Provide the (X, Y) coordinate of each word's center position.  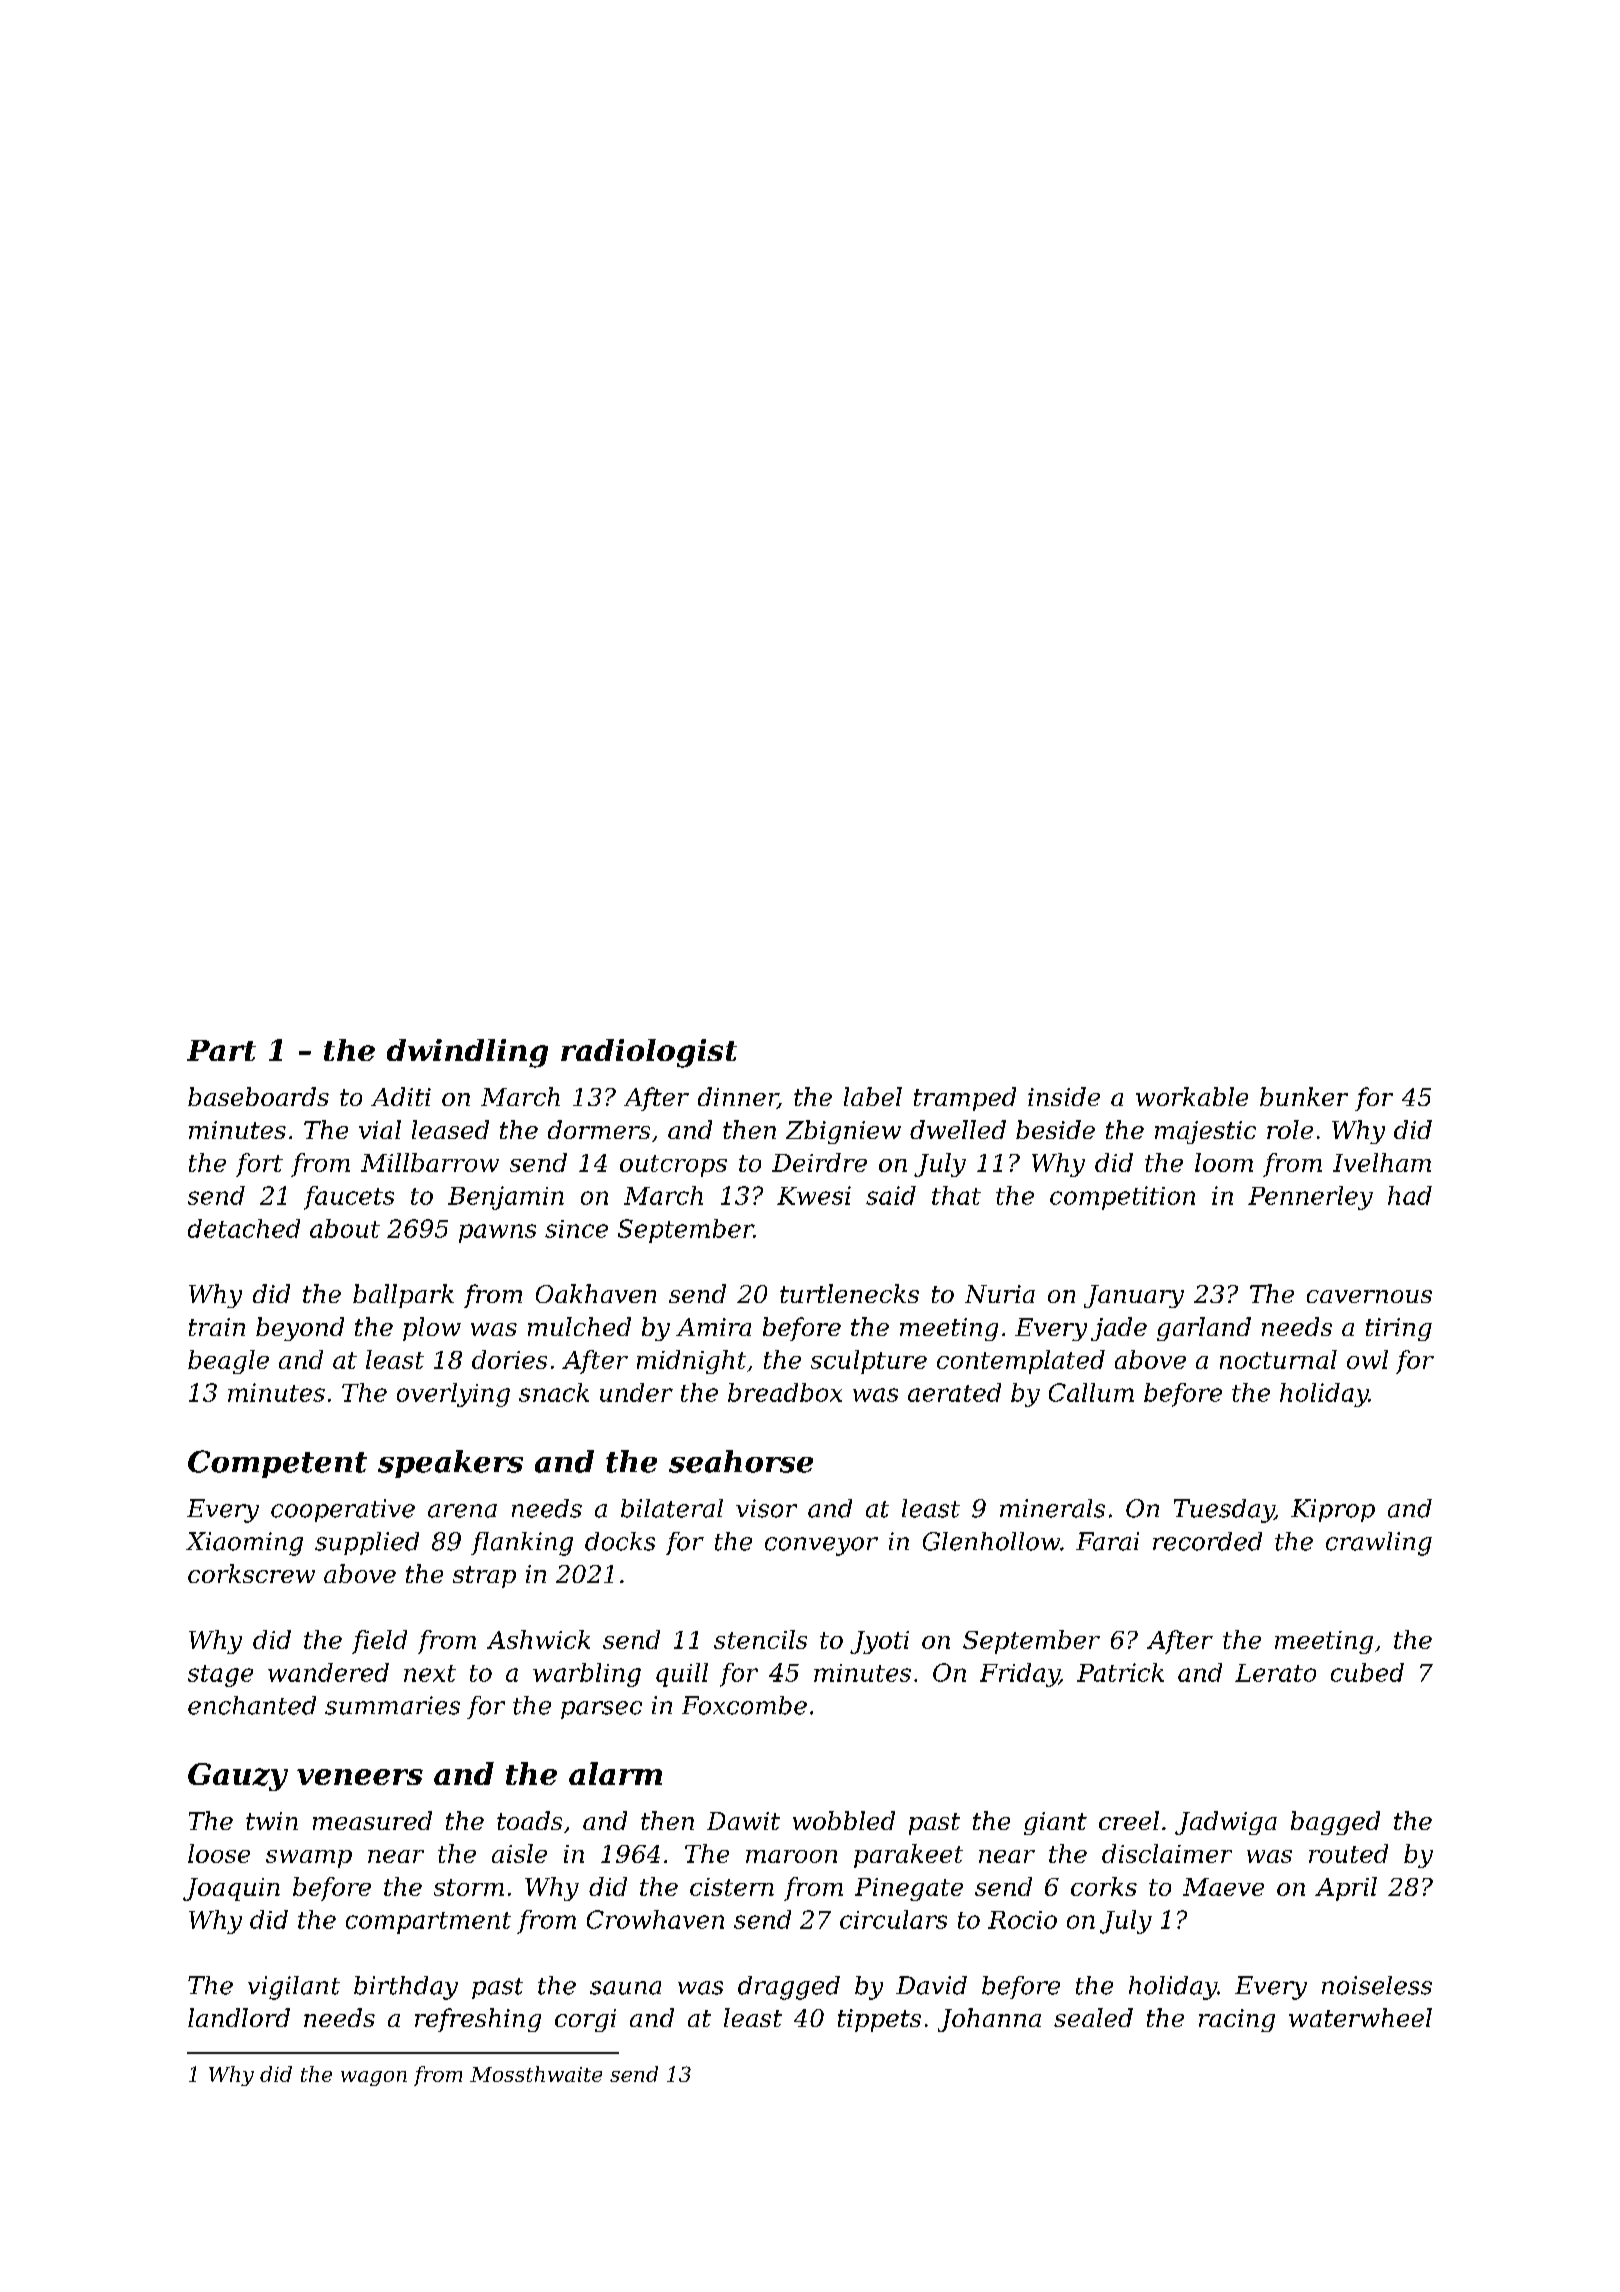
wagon (374, 2078)
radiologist (649, 1053)
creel (1129, 1820)
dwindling (467, 1053)
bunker (1304, 1096)
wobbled (844, 1820)
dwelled (958, 1129)
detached (244, 1228)
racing (1237, 2020)
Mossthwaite (536, 2074)
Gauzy (238, 1777)
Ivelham (1382, 1162)
